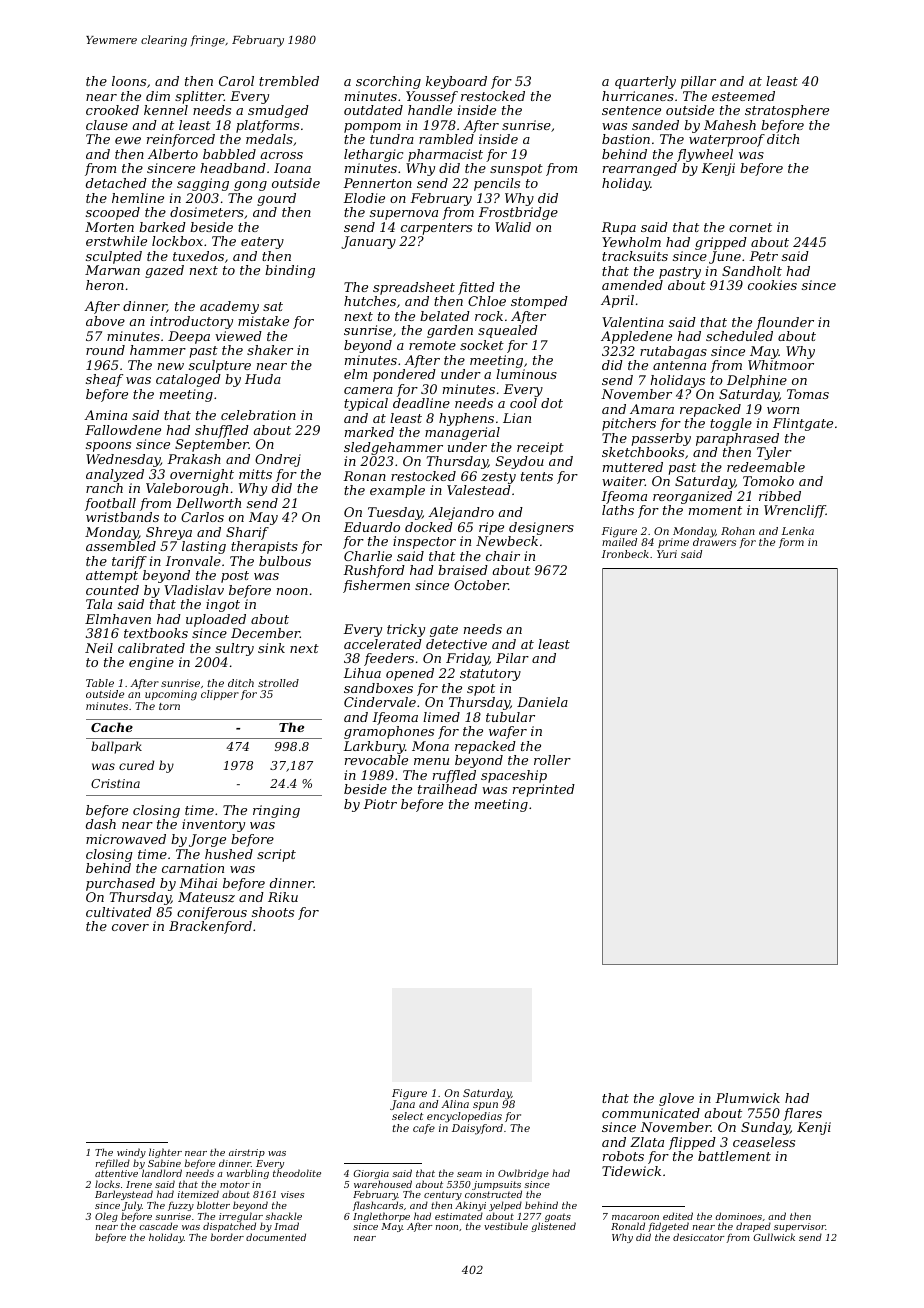 Image resolution: width=924 pixels, height=1308 pixels. Describe the element at coordinates (544, 790) in the screenshot. I see `reprinted` at that location.
